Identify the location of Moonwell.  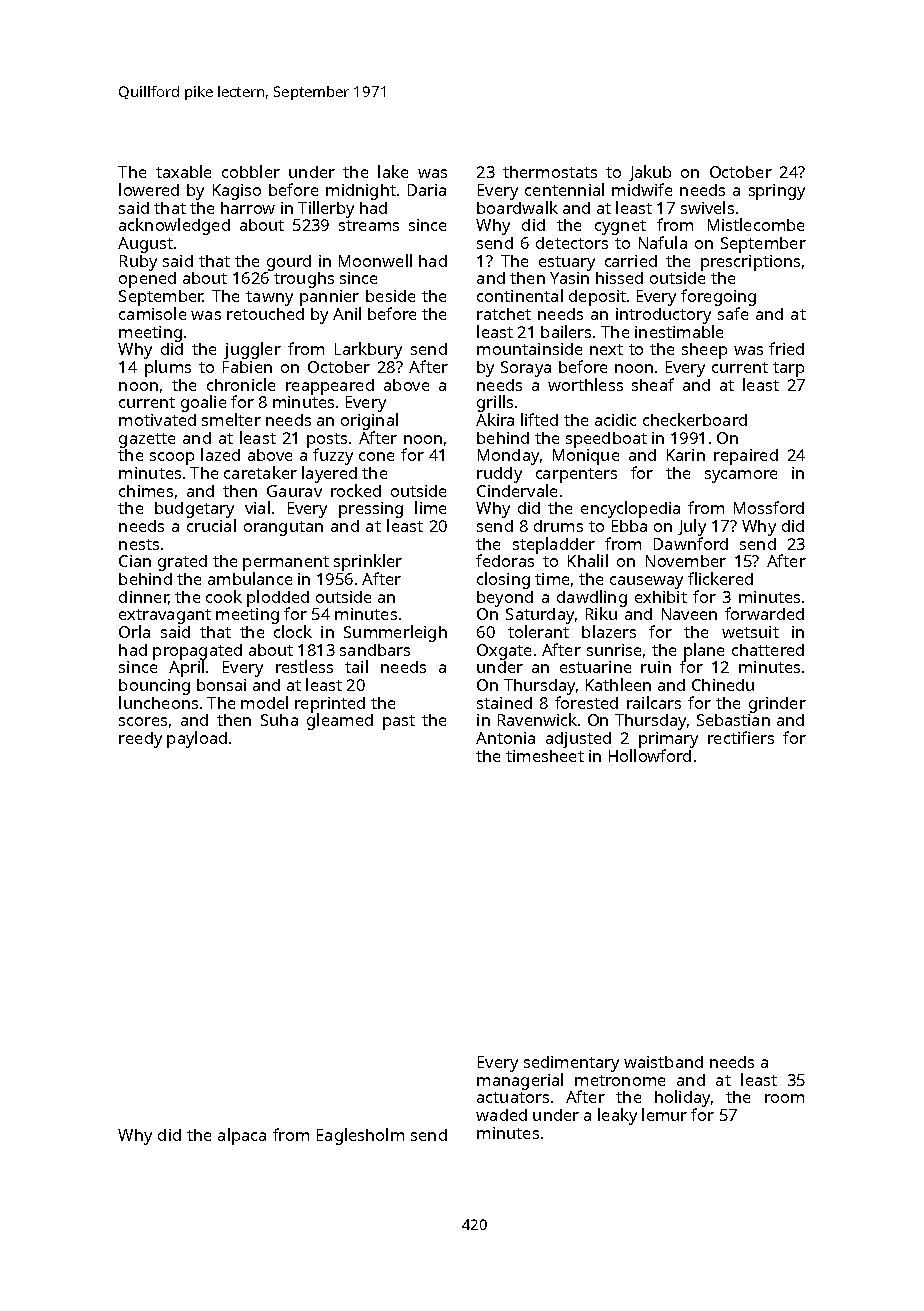
(375, 260).
